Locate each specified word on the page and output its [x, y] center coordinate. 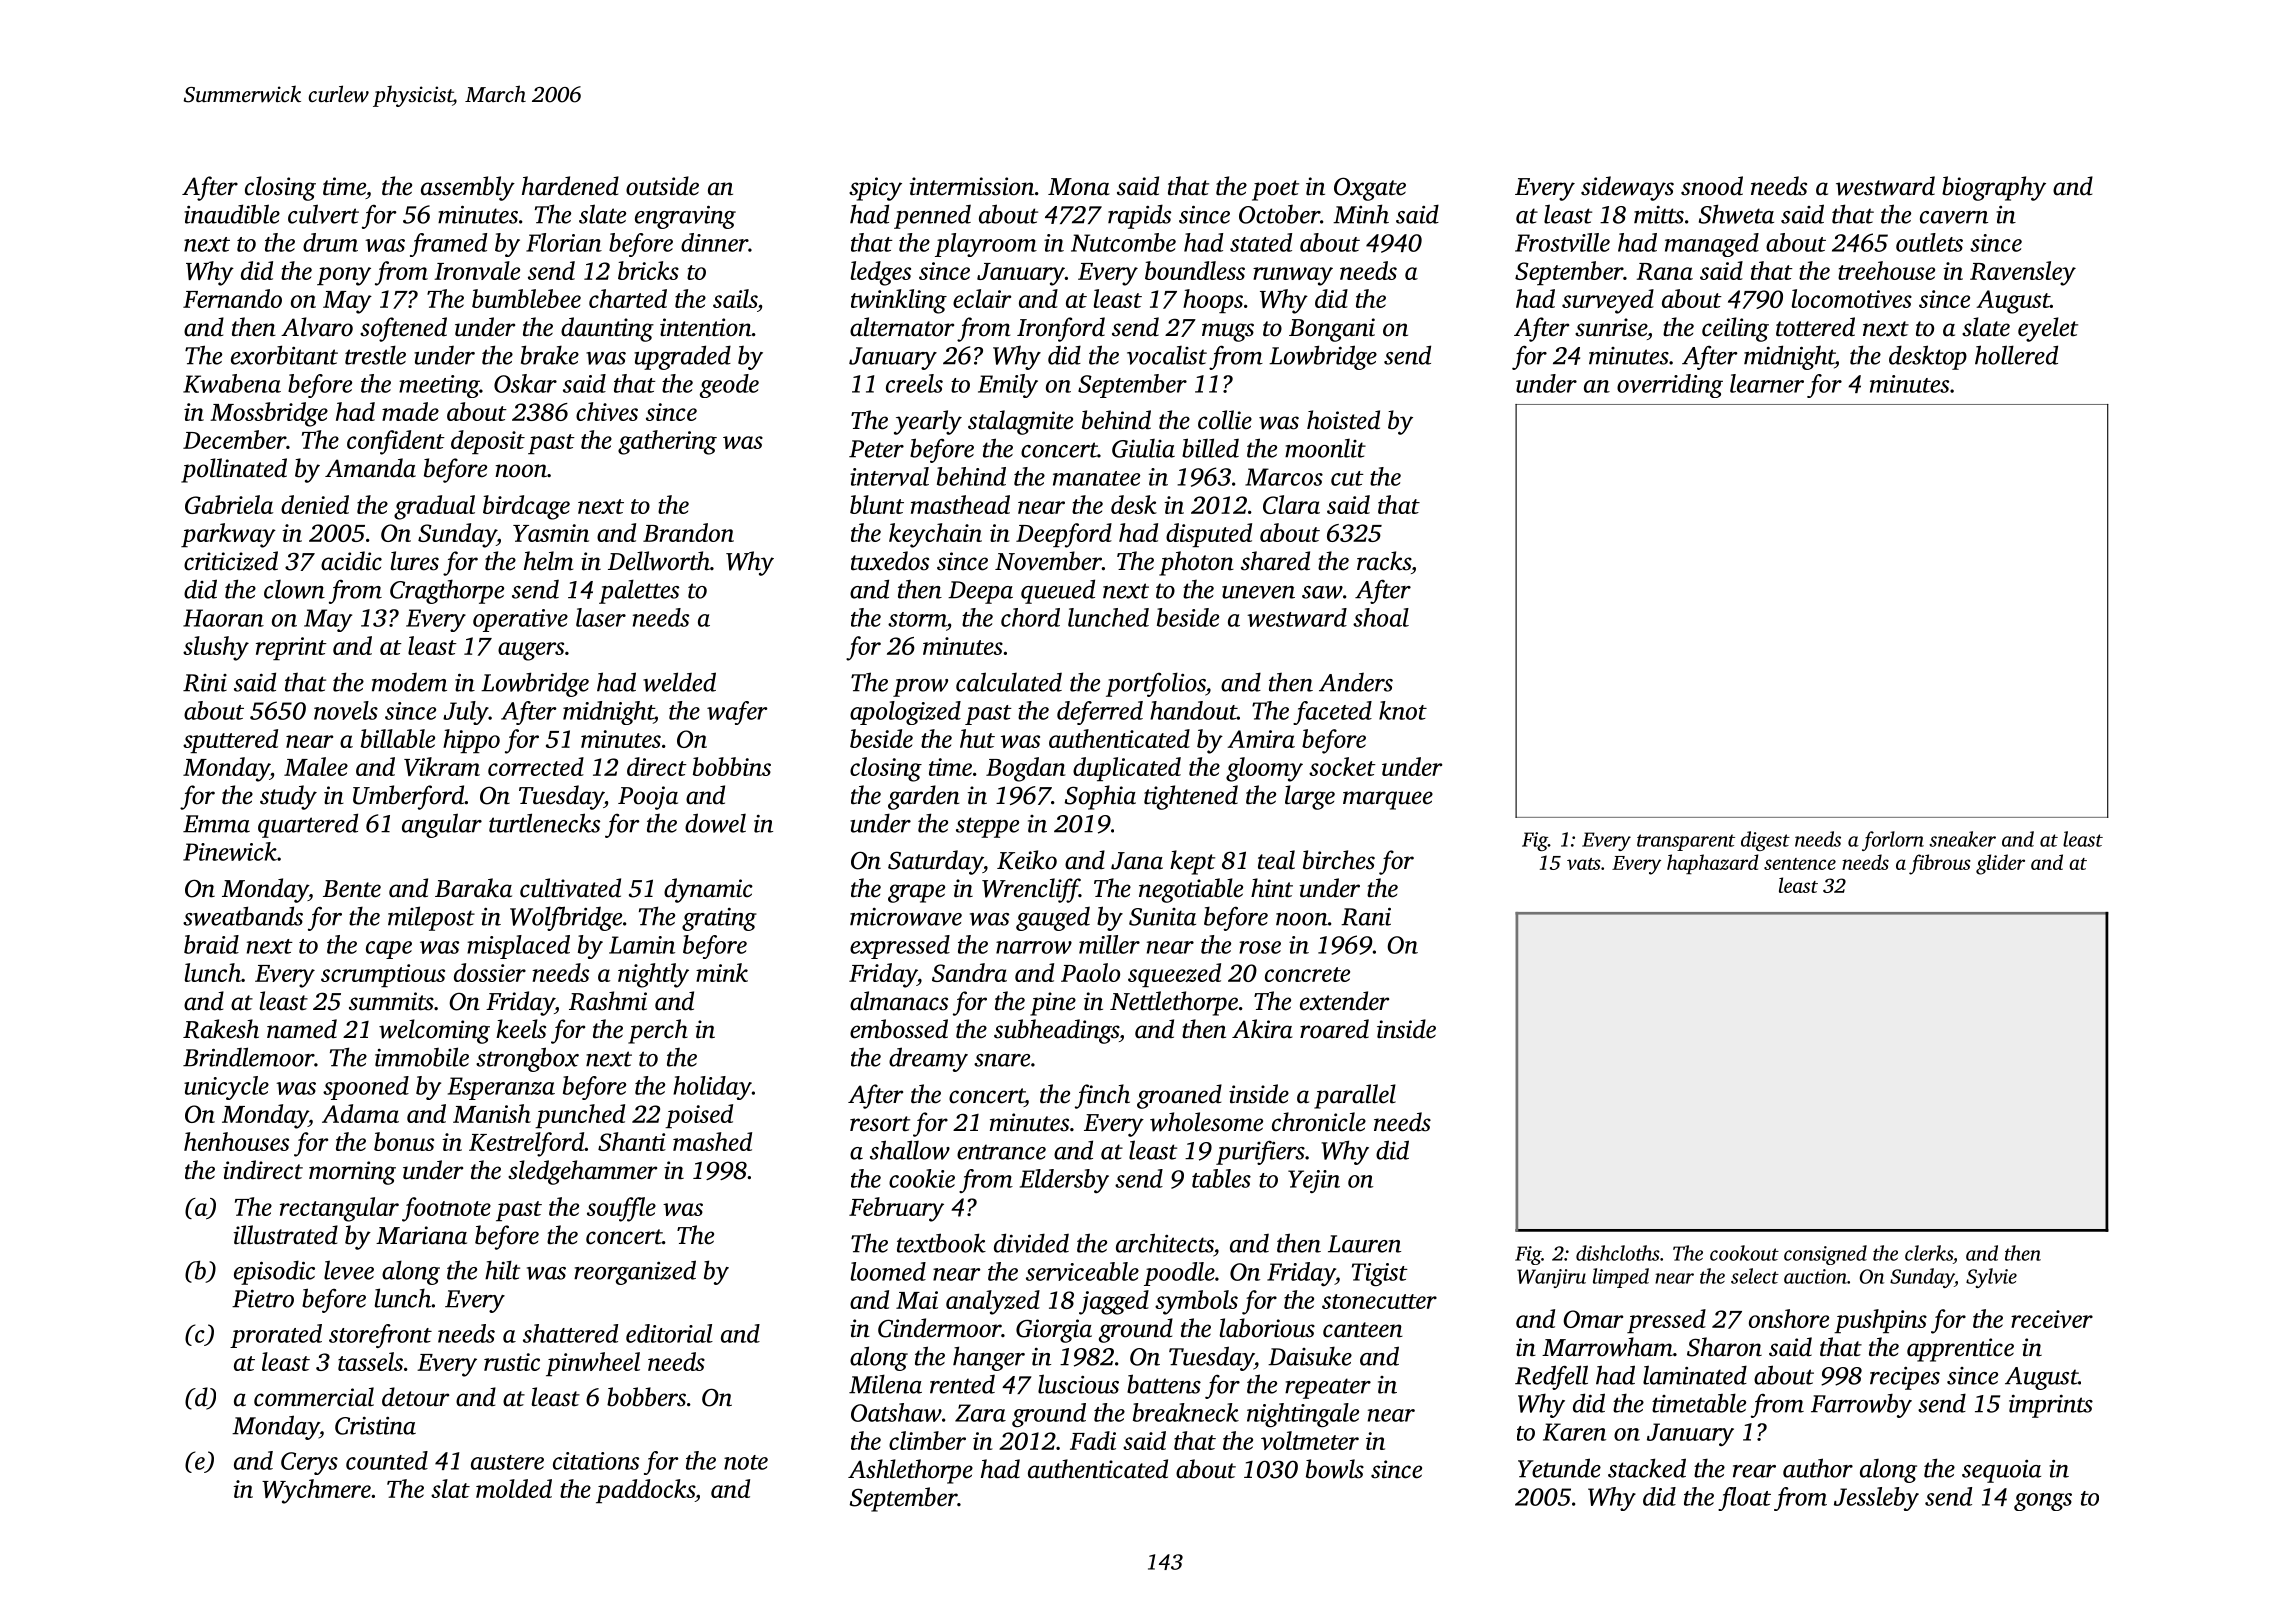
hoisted [1343, 420]
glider [2000, 864]
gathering [667, 442]
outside [662, 186]
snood [1712, 186]
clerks [1929, 1253]
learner [1767, 383]
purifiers [1260, 1152]
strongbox [527, 1059]
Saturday [935, 862]
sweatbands [243, 916]
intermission [972, 186]
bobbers [646, 1397]
